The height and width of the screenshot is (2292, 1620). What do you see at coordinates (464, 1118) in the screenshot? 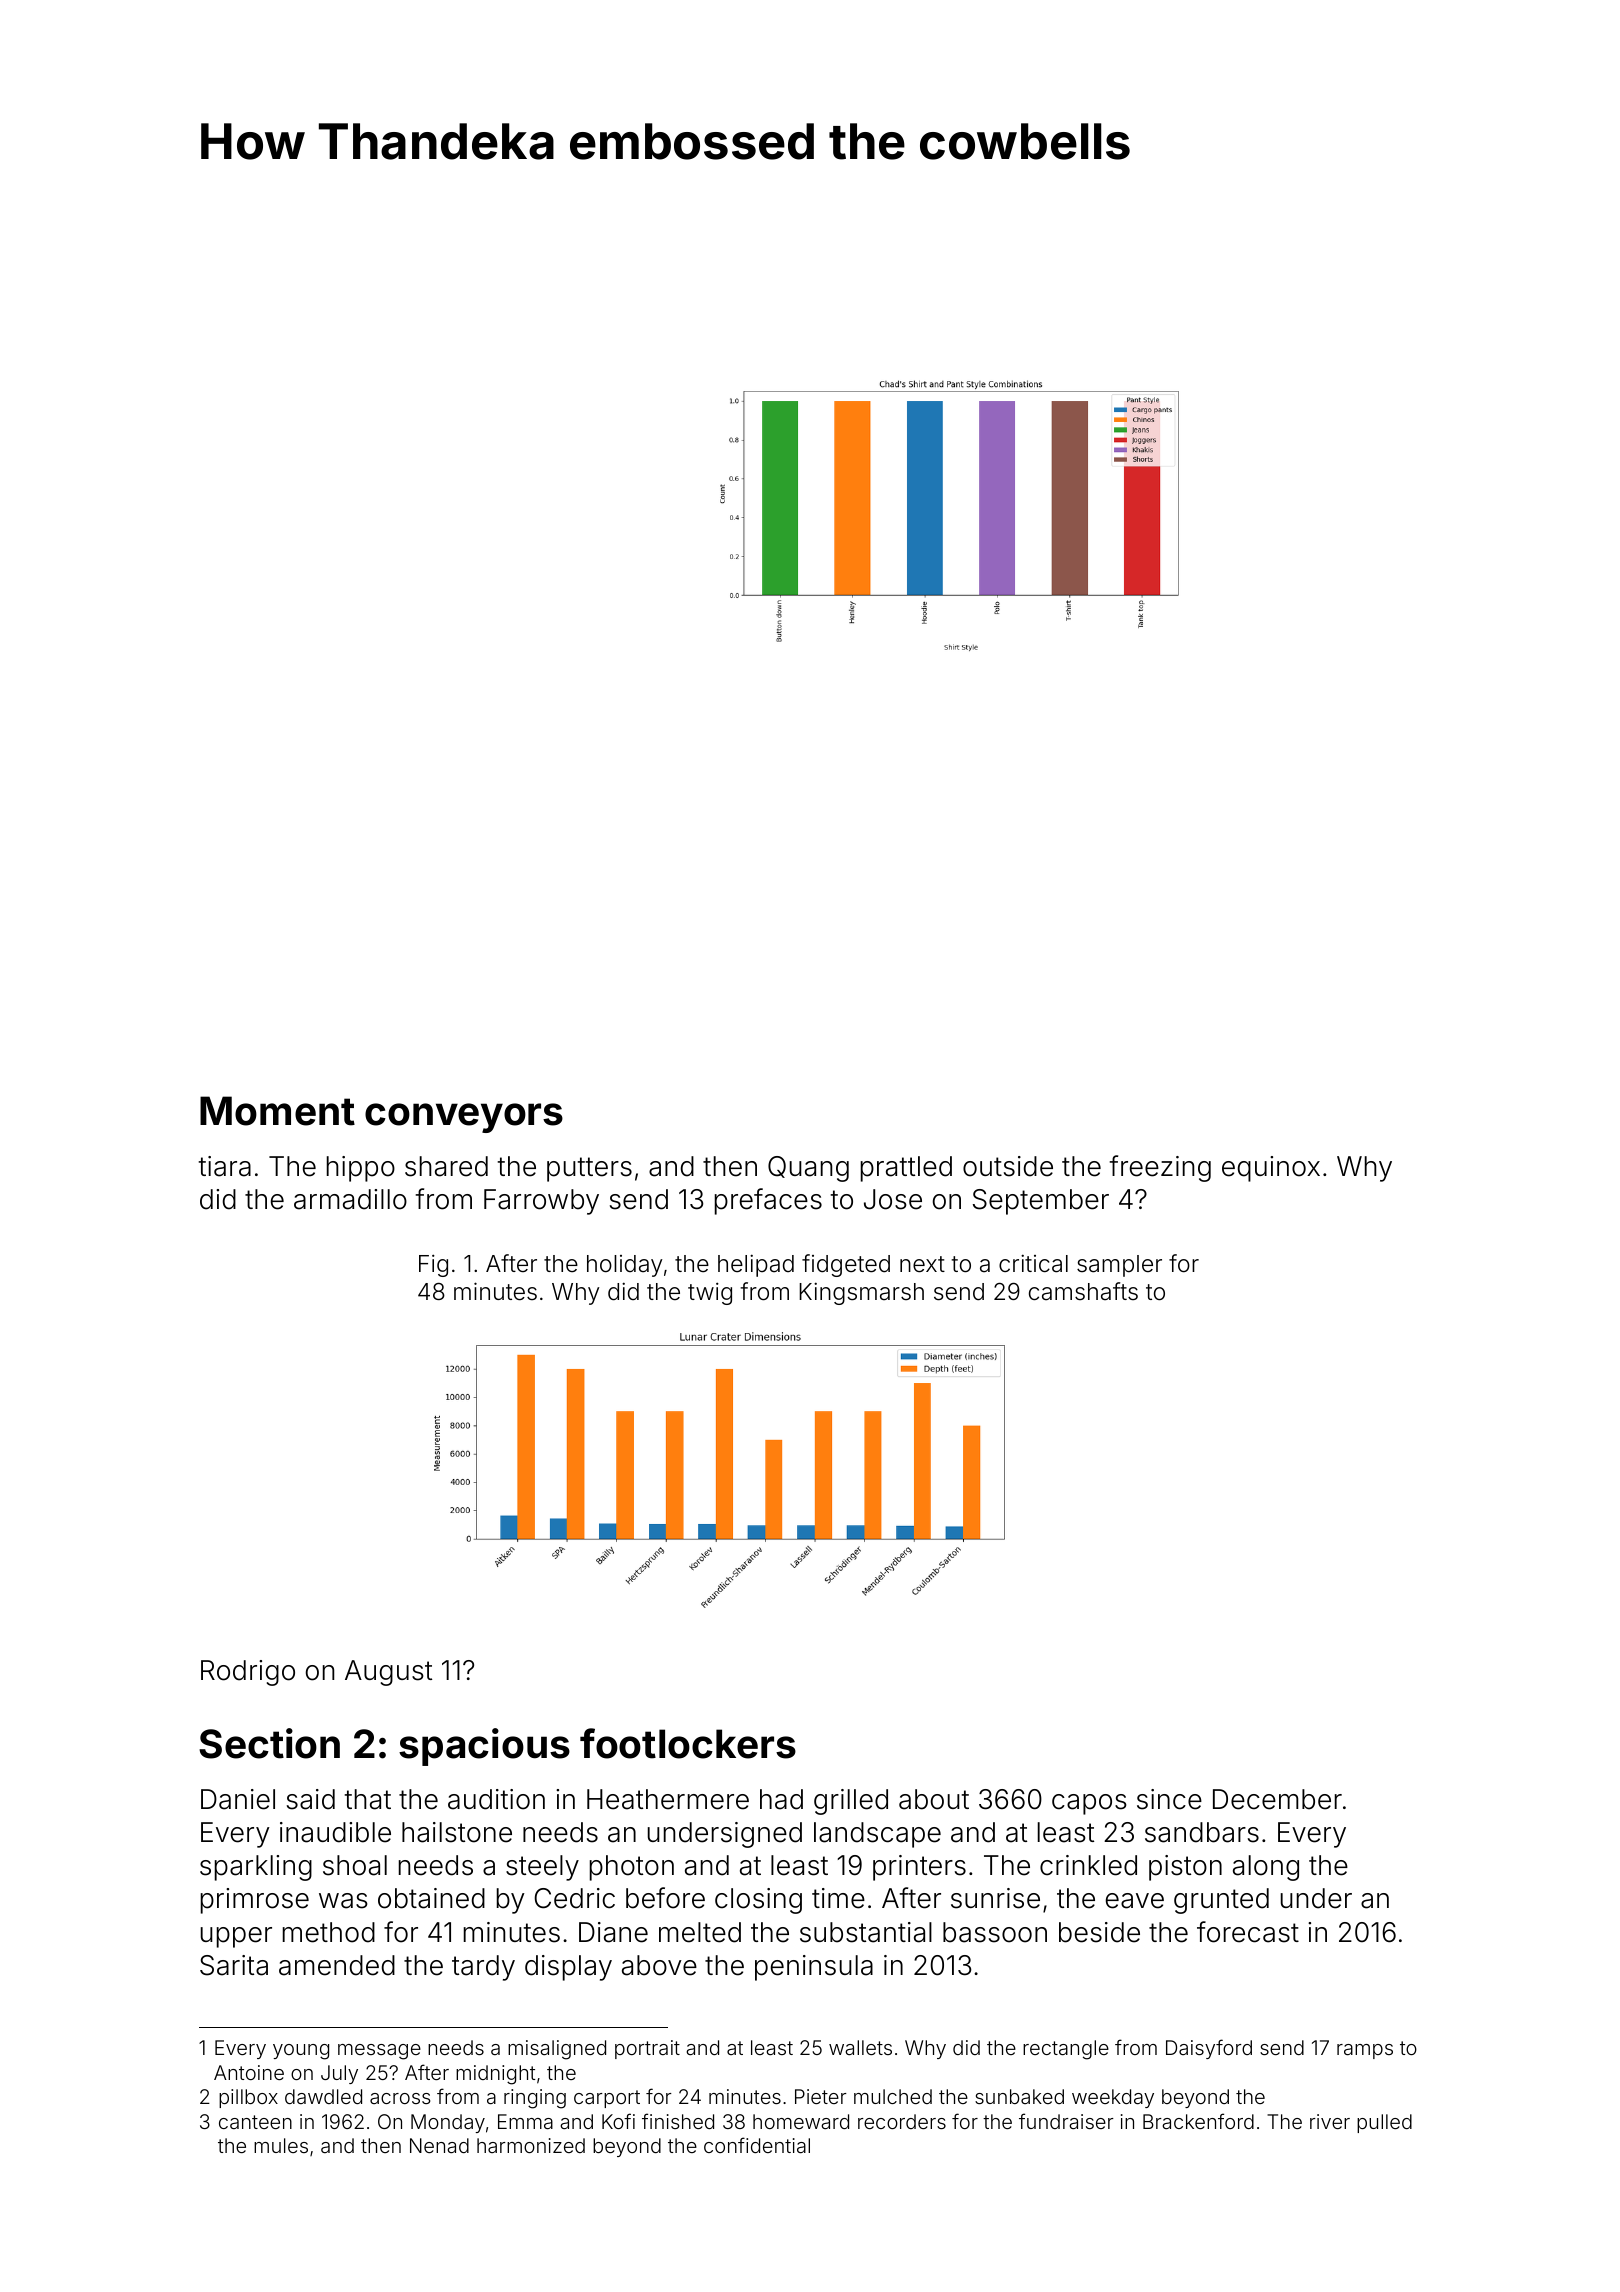
I see `conveyors` at bounding box center [464, 1118].
